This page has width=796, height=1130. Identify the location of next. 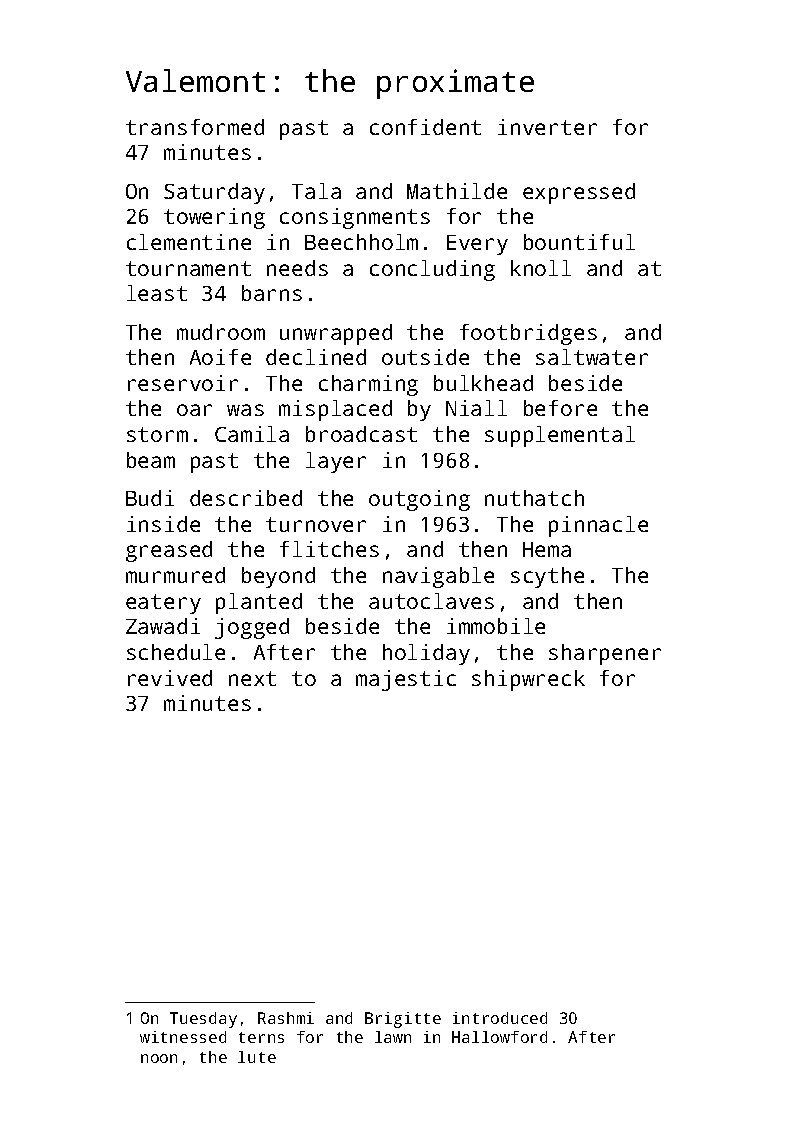
(252, 678).
